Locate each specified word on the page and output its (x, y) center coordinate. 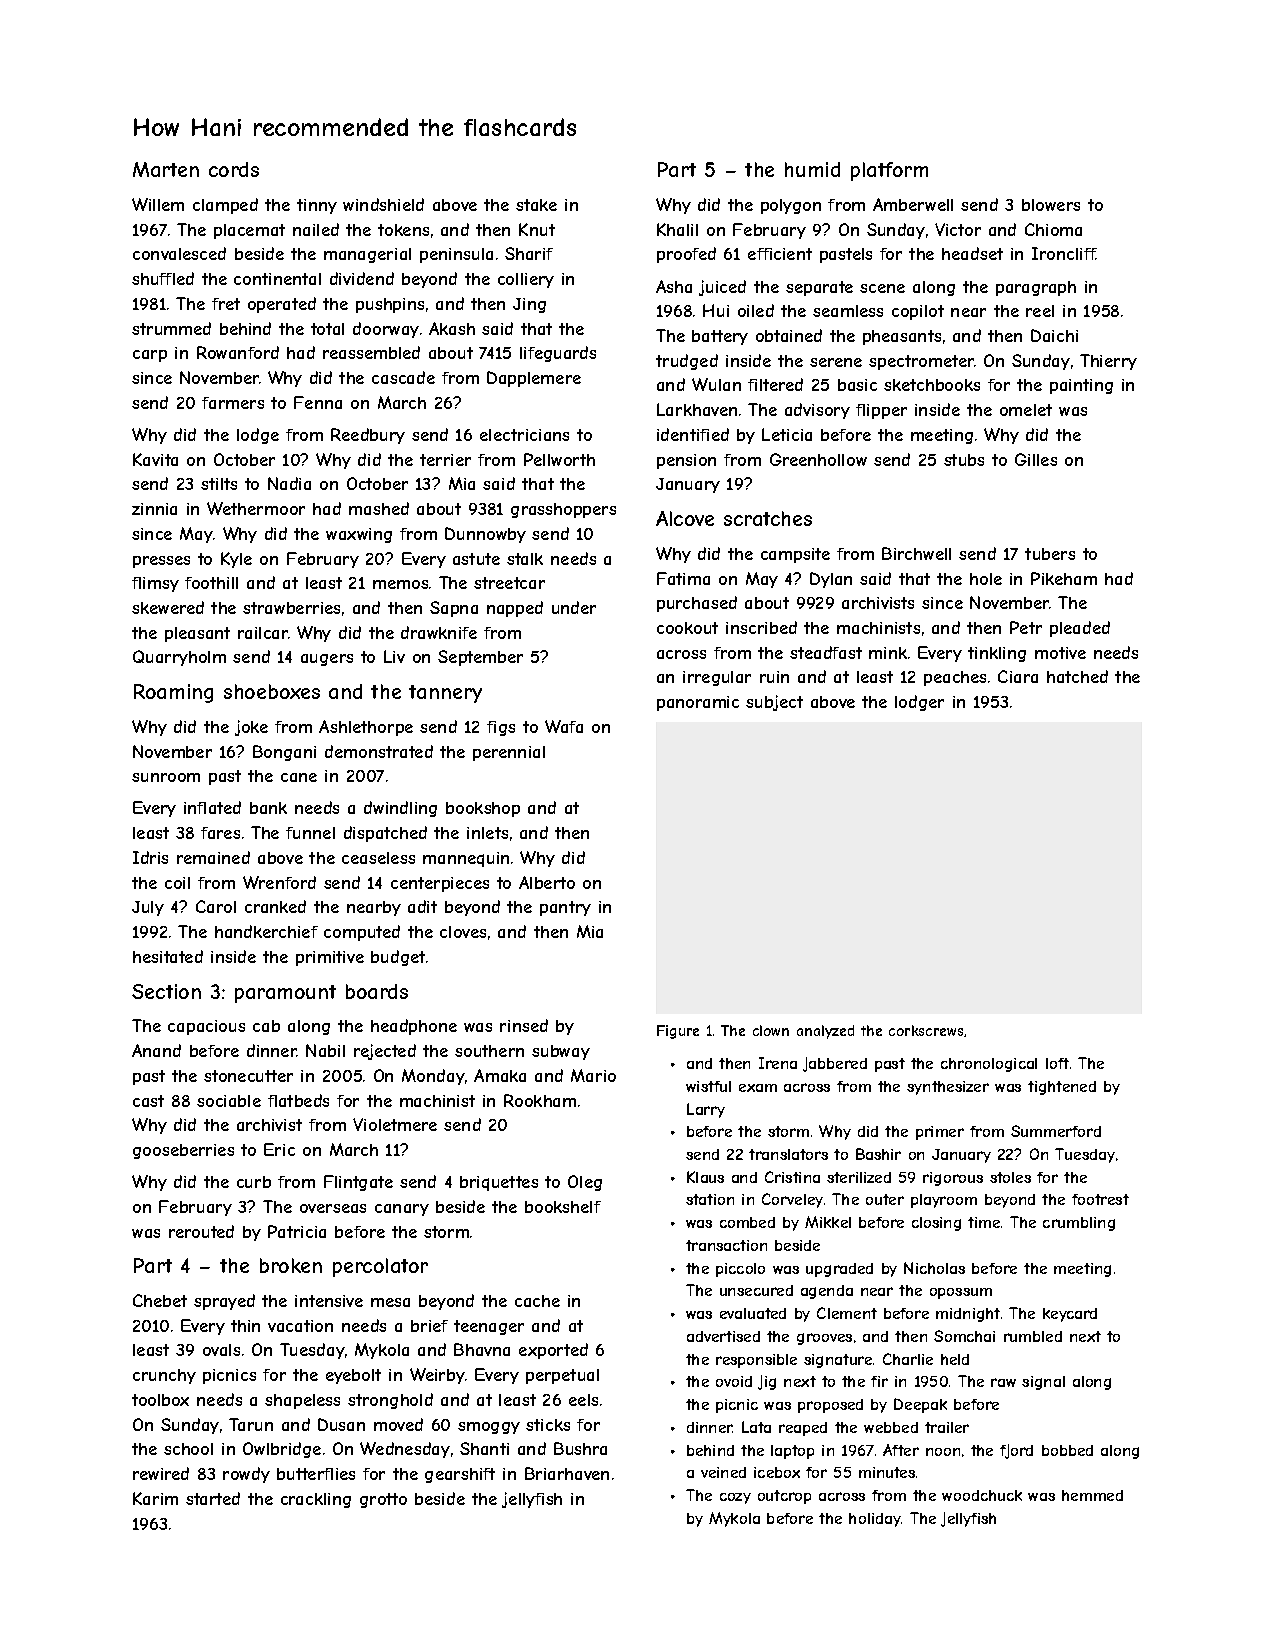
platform (889, 171)
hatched (1077, 676)
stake (536, 205)
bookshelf (563, 1207)
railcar (263, 633)
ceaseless (378, 858)
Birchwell (916, 553)
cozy (735, 1498)
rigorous (953, 1179)
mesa (390, 1302)
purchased (697, 604)
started (213, 1498)
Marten (166, 169)
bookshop (483, 809)
